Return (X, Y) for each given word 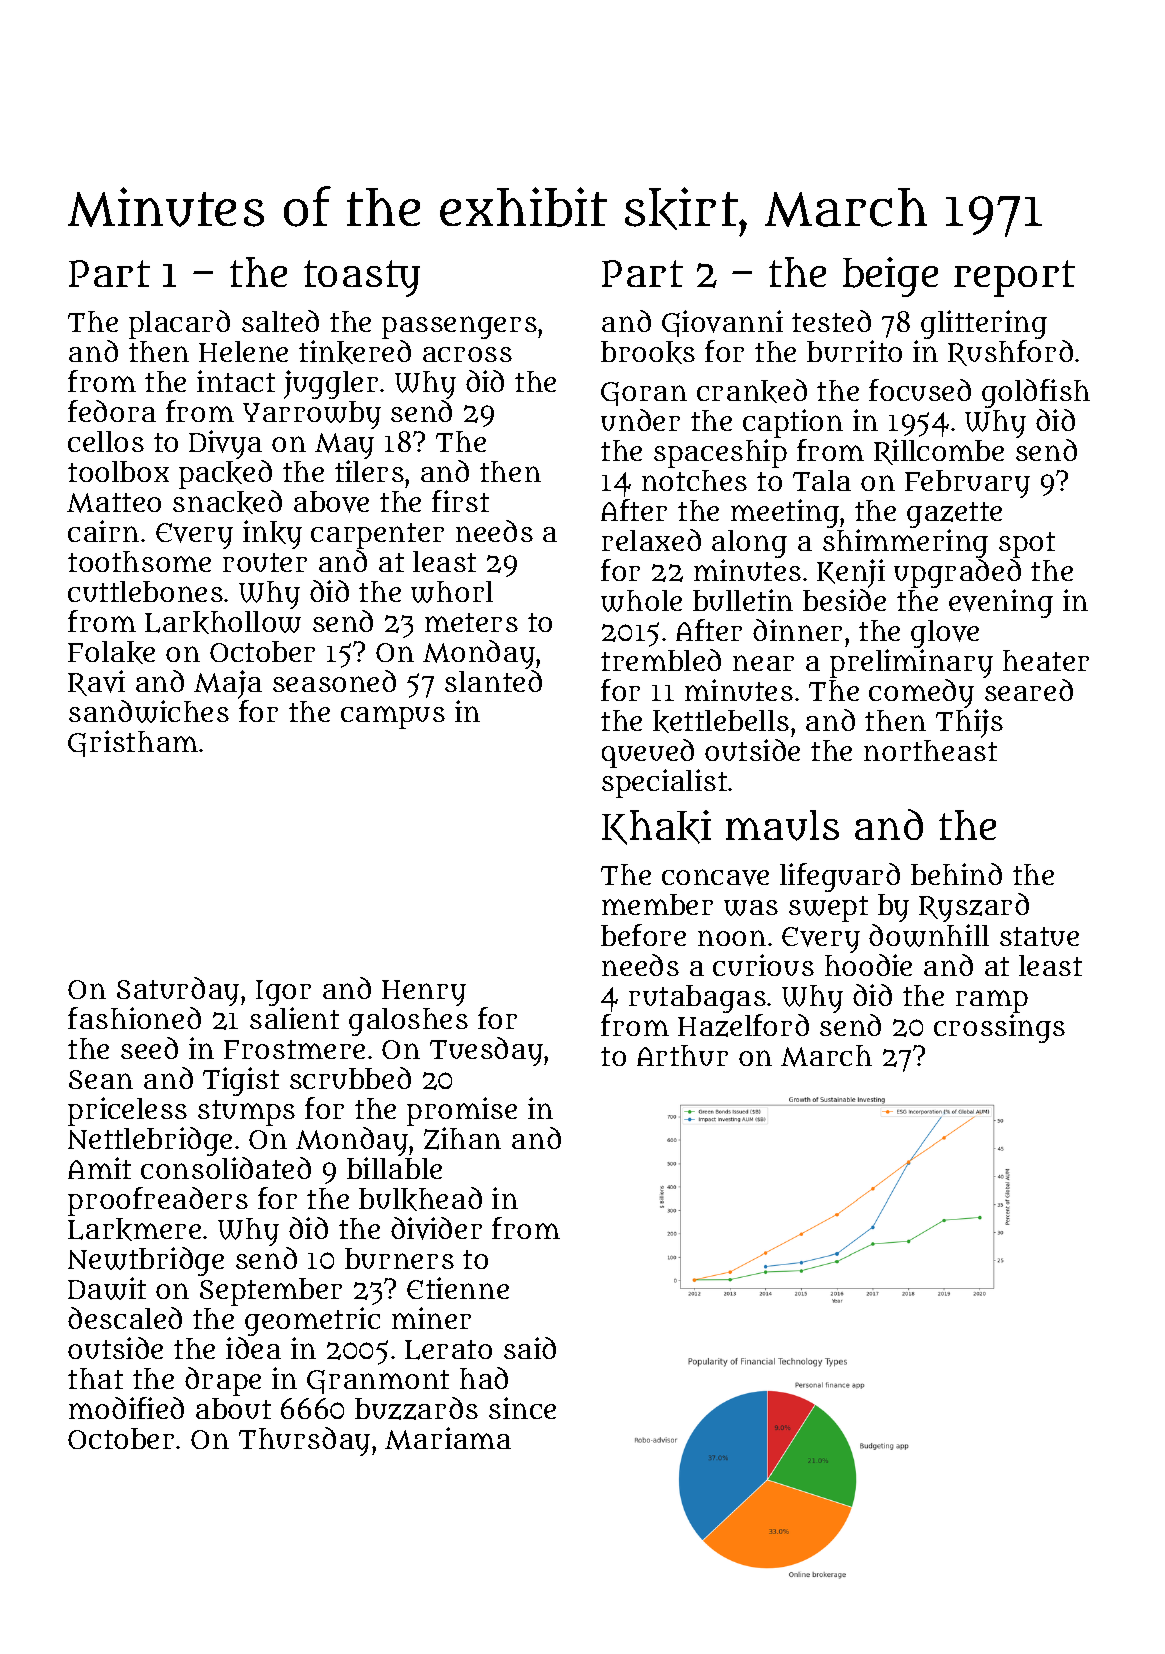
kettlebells (721, 721)
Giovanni (722, 323)
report (1014, 278)
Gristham (133, 743)
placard (179, 324)
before (643, 935)
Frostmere (294, 1049)
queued (648, 753)
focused (920, 390)
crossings (999, 1028)
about (233, 1408)
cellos (106, 441)
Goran (644, 394)
